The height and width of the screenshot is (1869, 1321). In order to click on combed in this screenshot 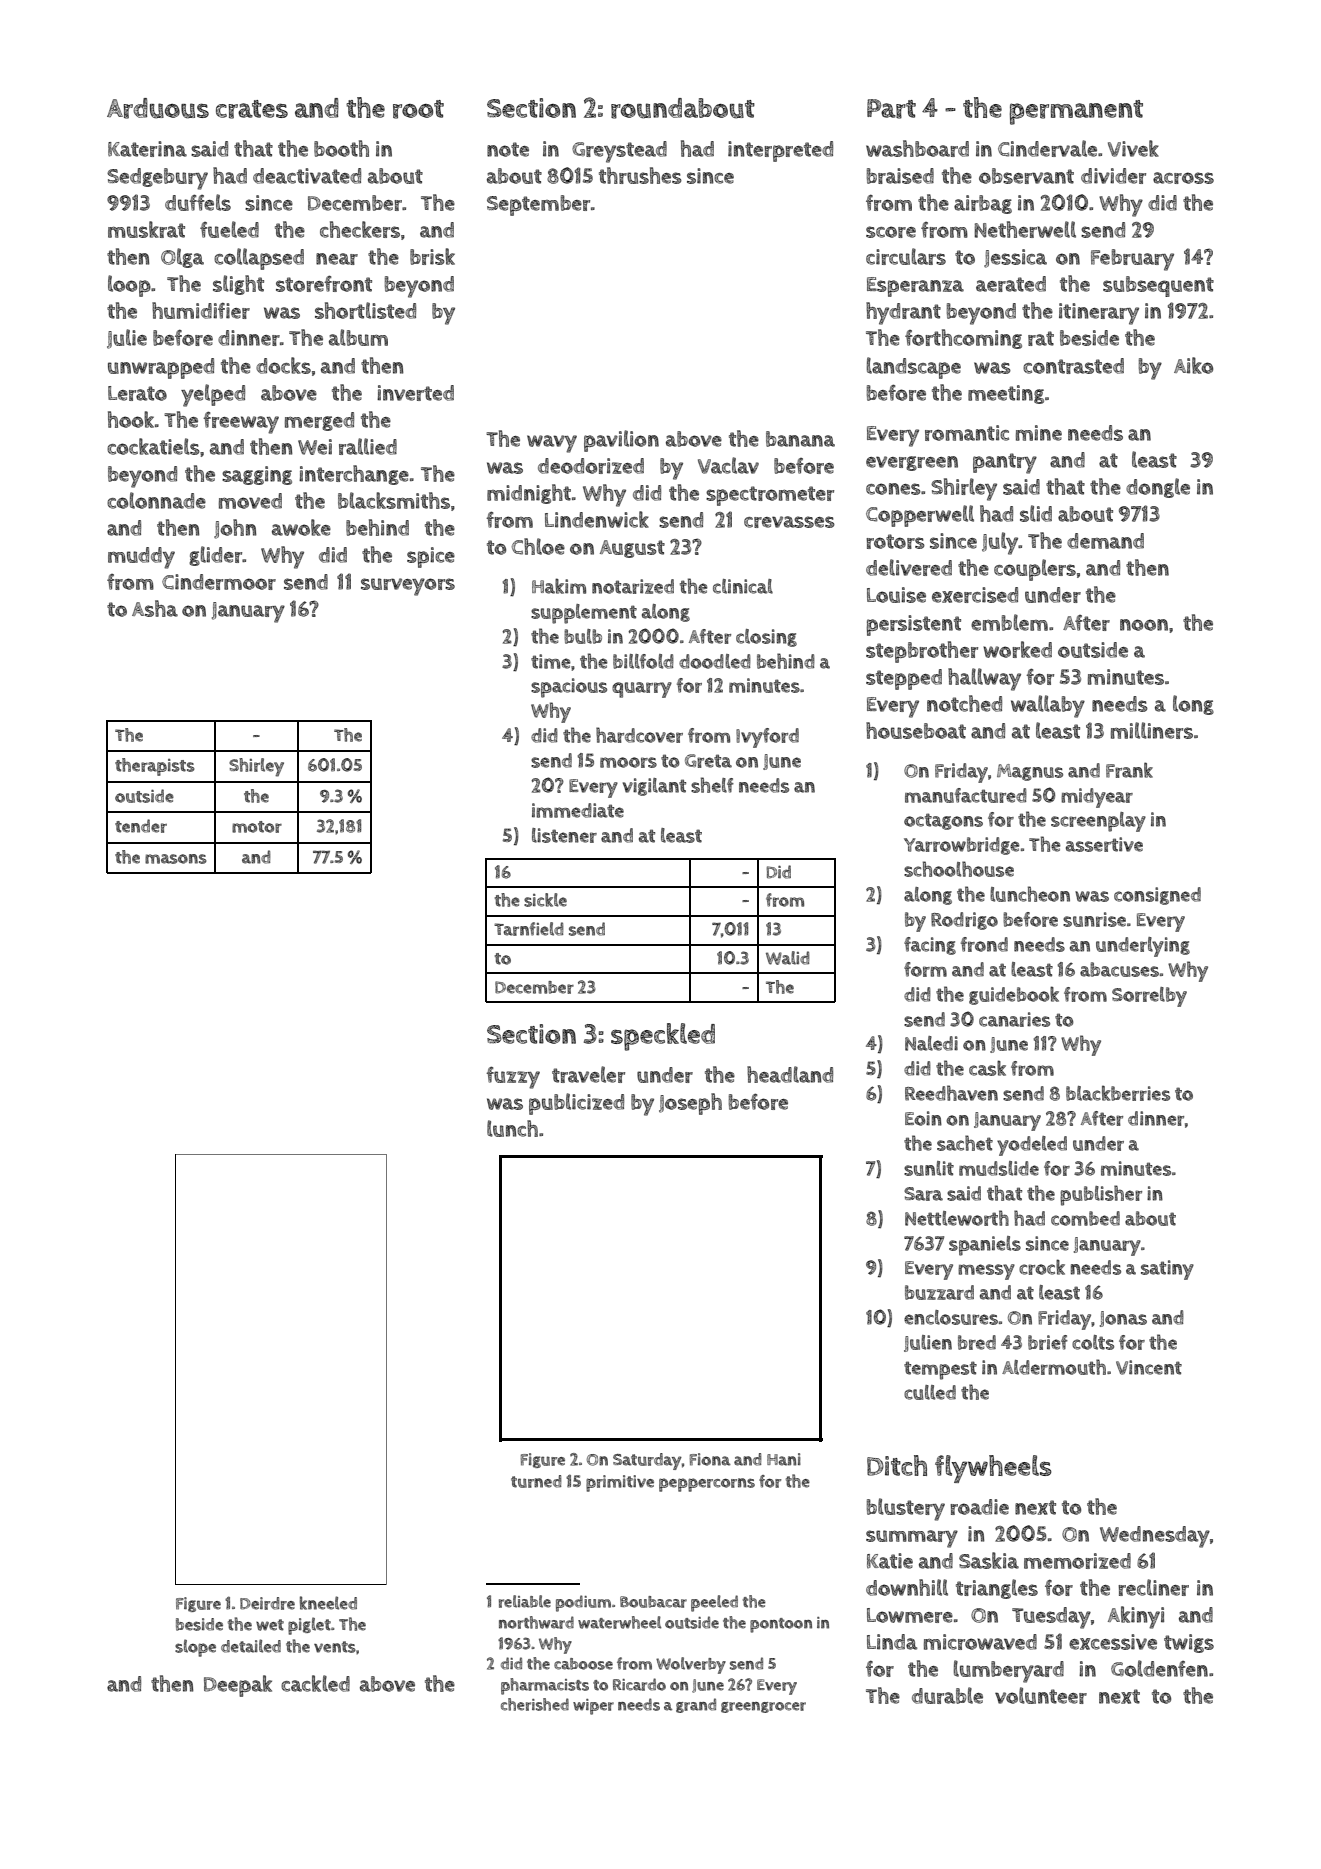, I will do `click(1085, 1218)`.
